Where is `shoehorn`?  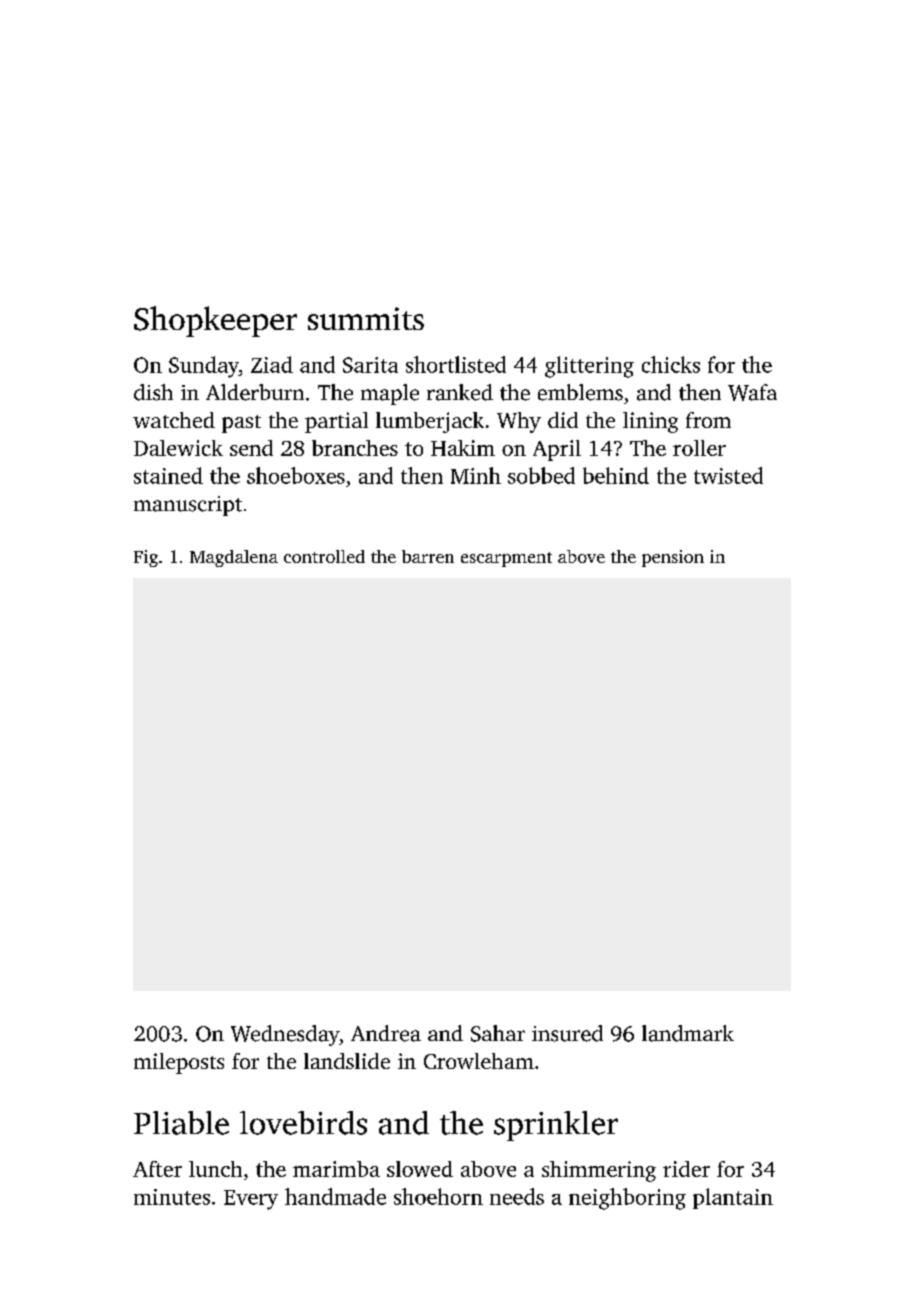
shoehorn is located at coordinates (438, 1196).
